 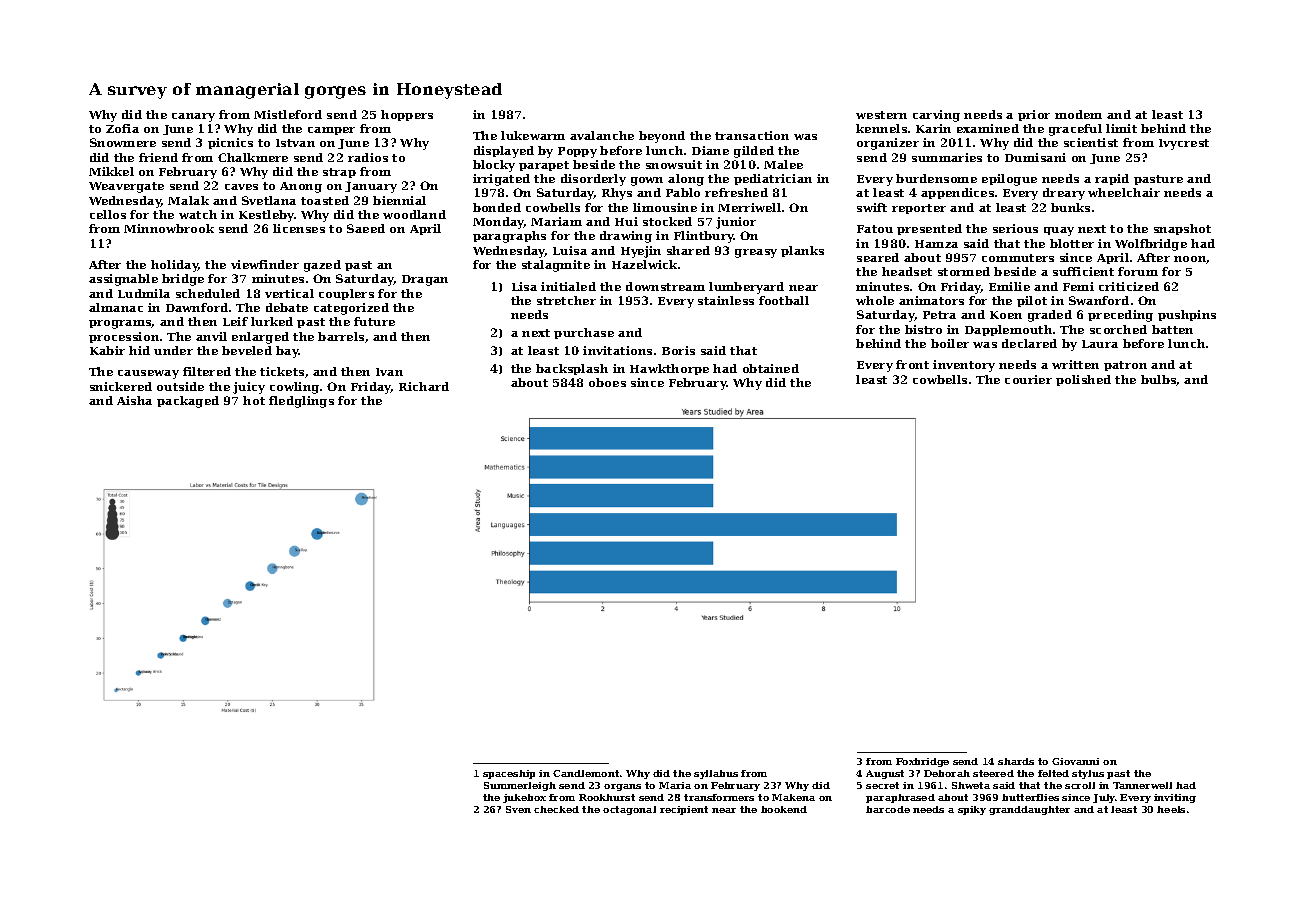 What do you see at coordinates (586, 773) in the image?
I see `Candlemont` at bounding box center [586, 773].
